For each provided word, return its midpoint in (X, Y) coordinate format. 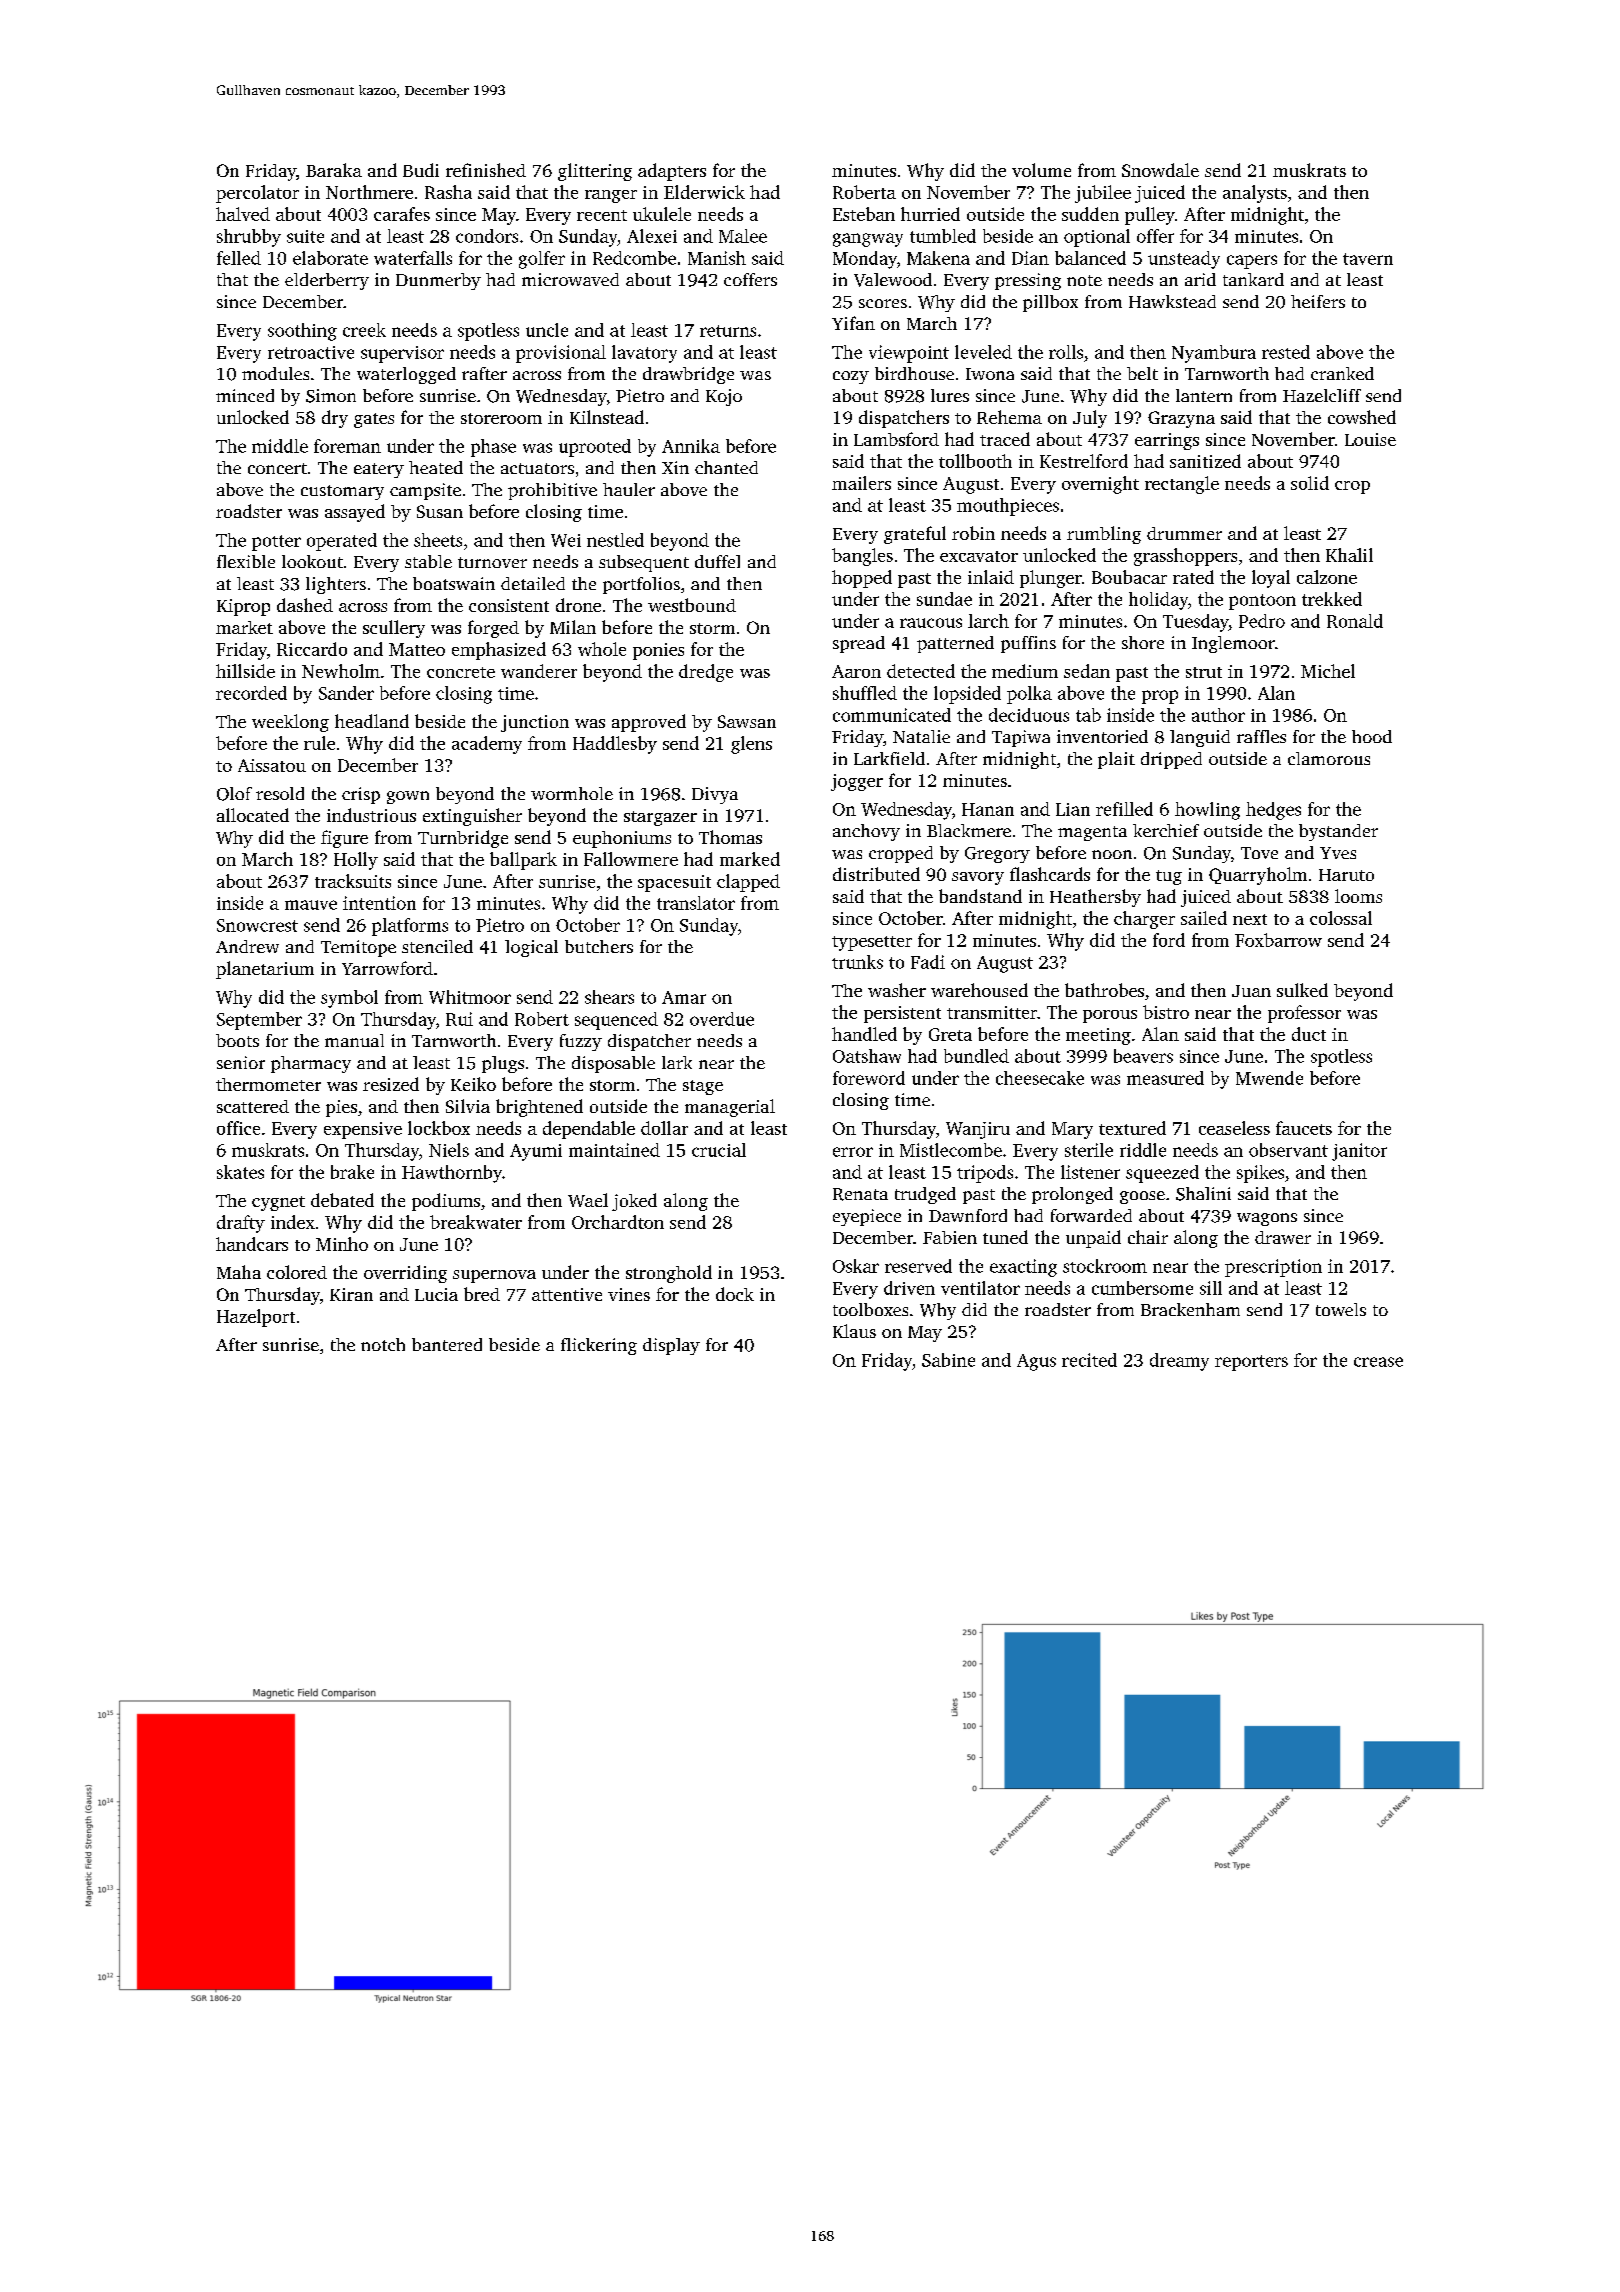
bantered (447, 1344)
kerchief (1166, 830)
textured (1132, 1128)
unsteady (1184, 260)
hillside (245, 671)
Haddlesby (615, 745)
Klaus (854, 1331)
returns (728, 331)
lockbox (439, 1128)
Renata (860, 1194)
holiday (1158, 601)
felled (239, 258)
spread (859, 644)
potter (276, 543)
